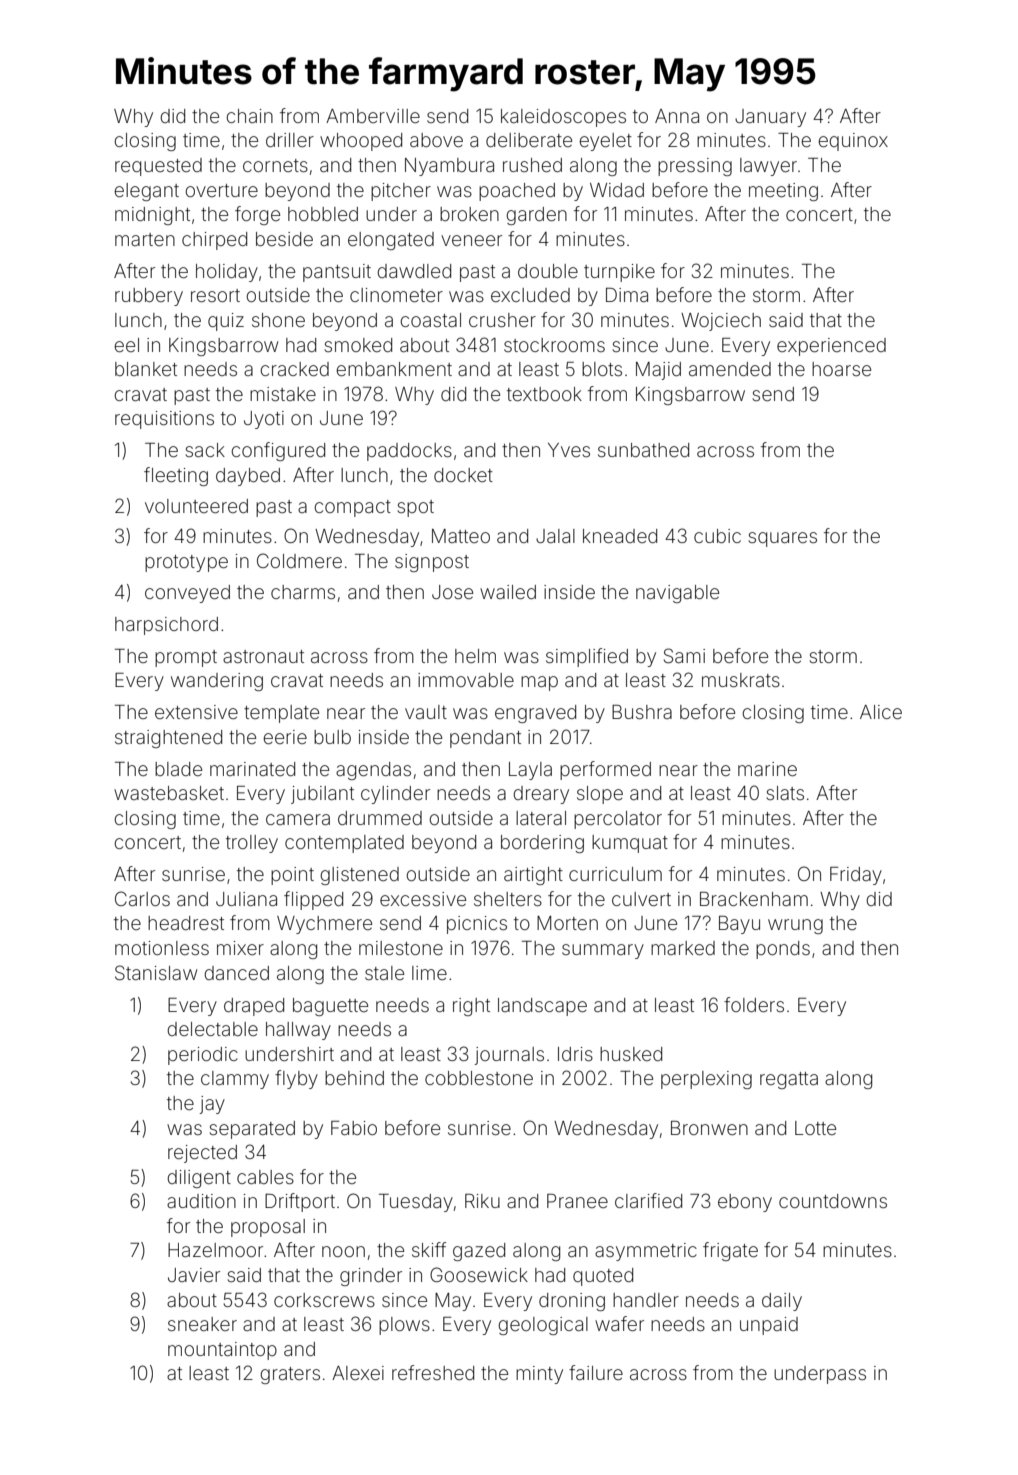  I want to click on performed, so click(605, 770).
